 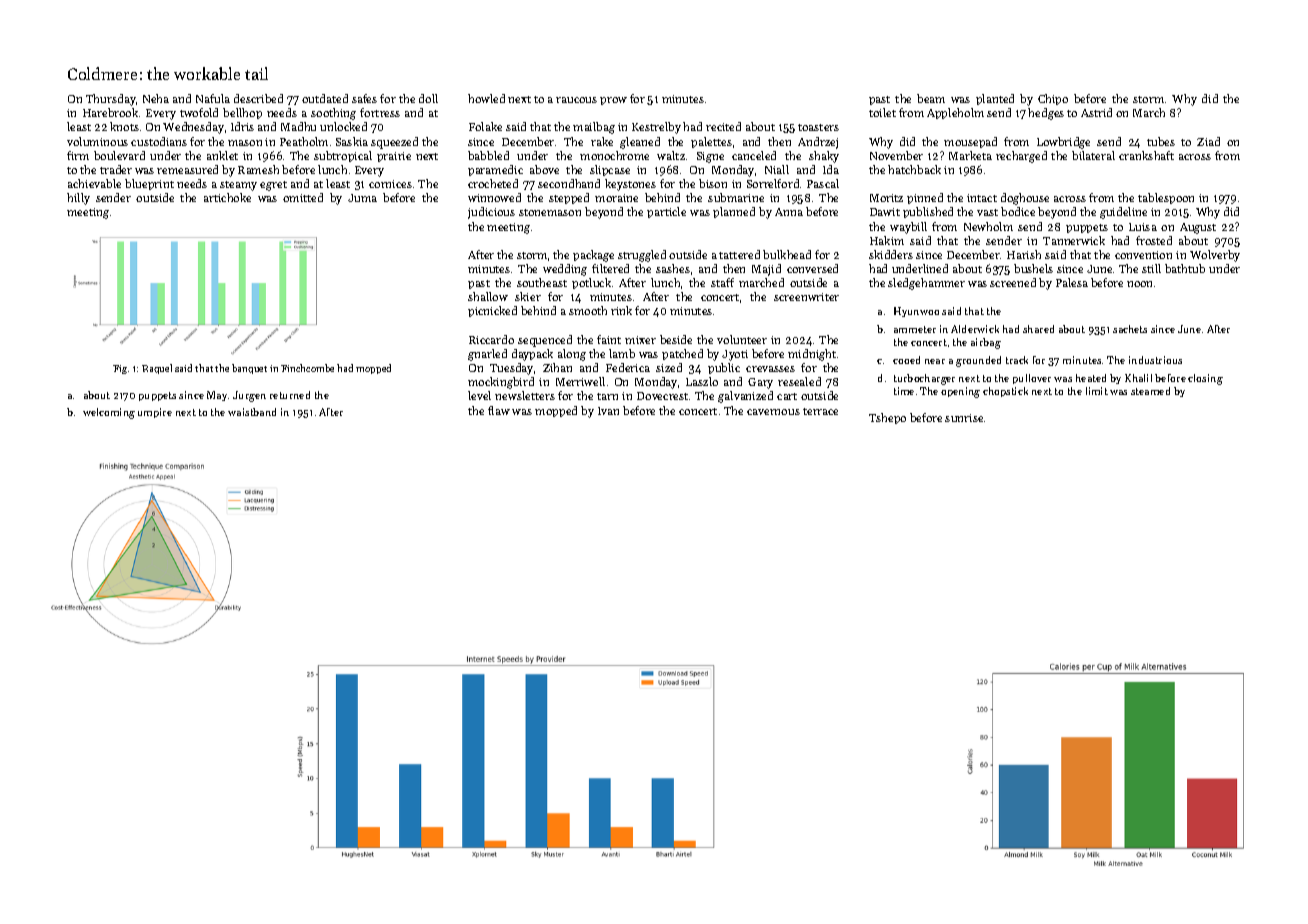 I want to click on prow, so click(x=613, y=101).
